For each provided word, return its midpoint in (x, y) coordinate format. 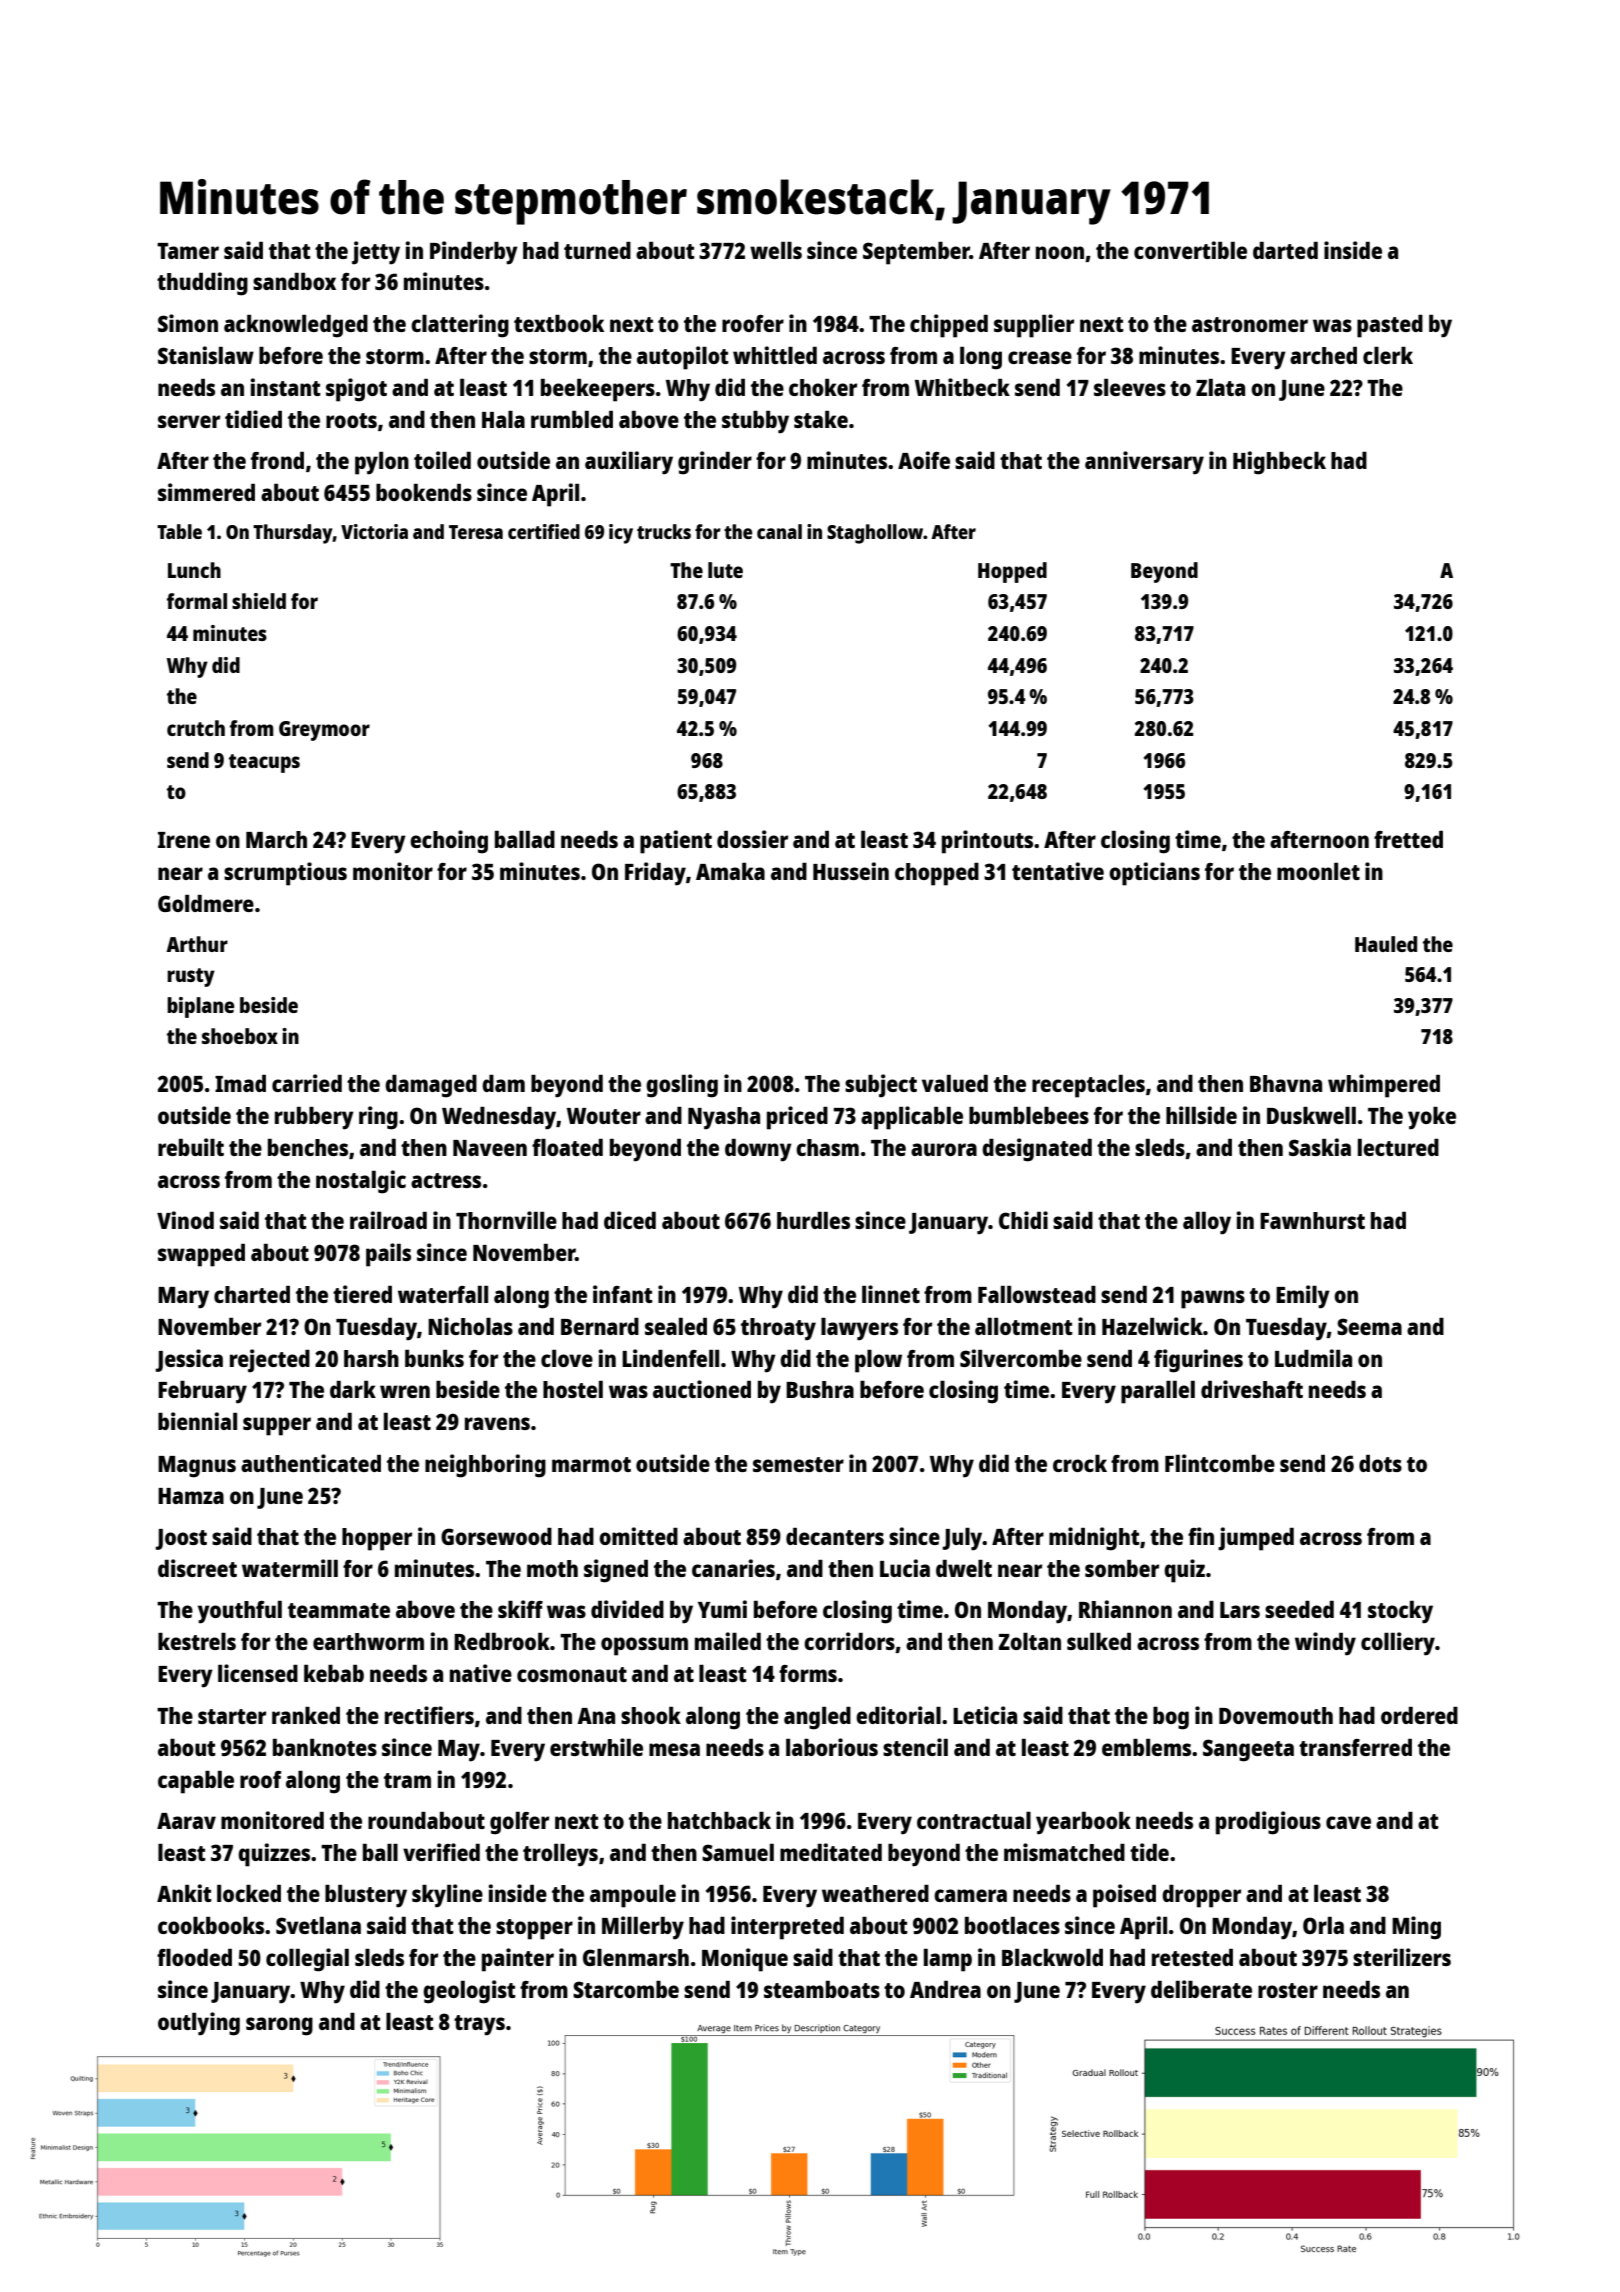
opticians (1154, 874)
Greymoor (324, 731)
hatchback (719, 1820)
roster (1288, 1990)
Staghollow (875, 534)
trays (479, 2025)
